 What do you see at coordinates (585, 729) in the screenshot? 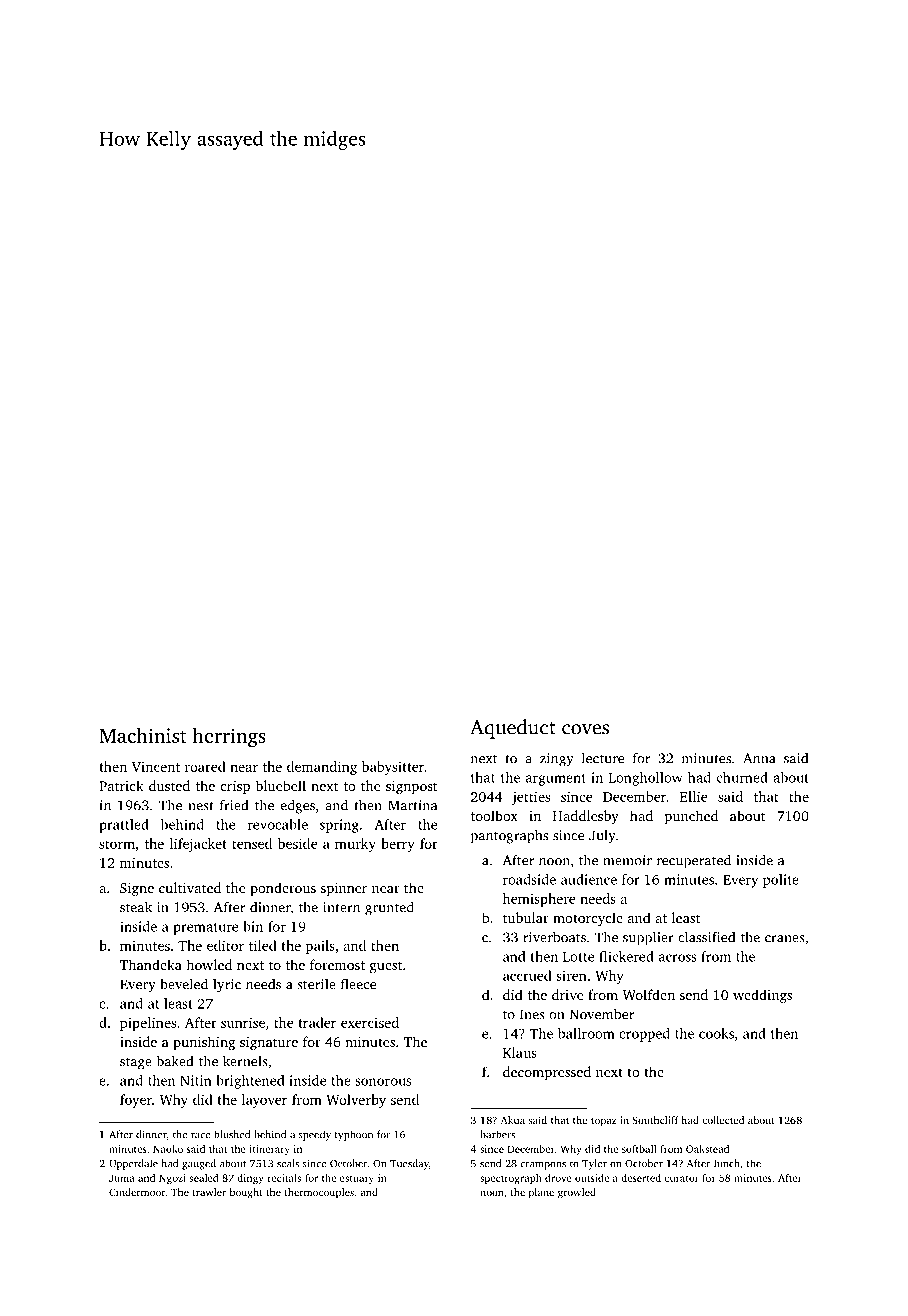
I see `coves` at bounding box center [585, 729].
